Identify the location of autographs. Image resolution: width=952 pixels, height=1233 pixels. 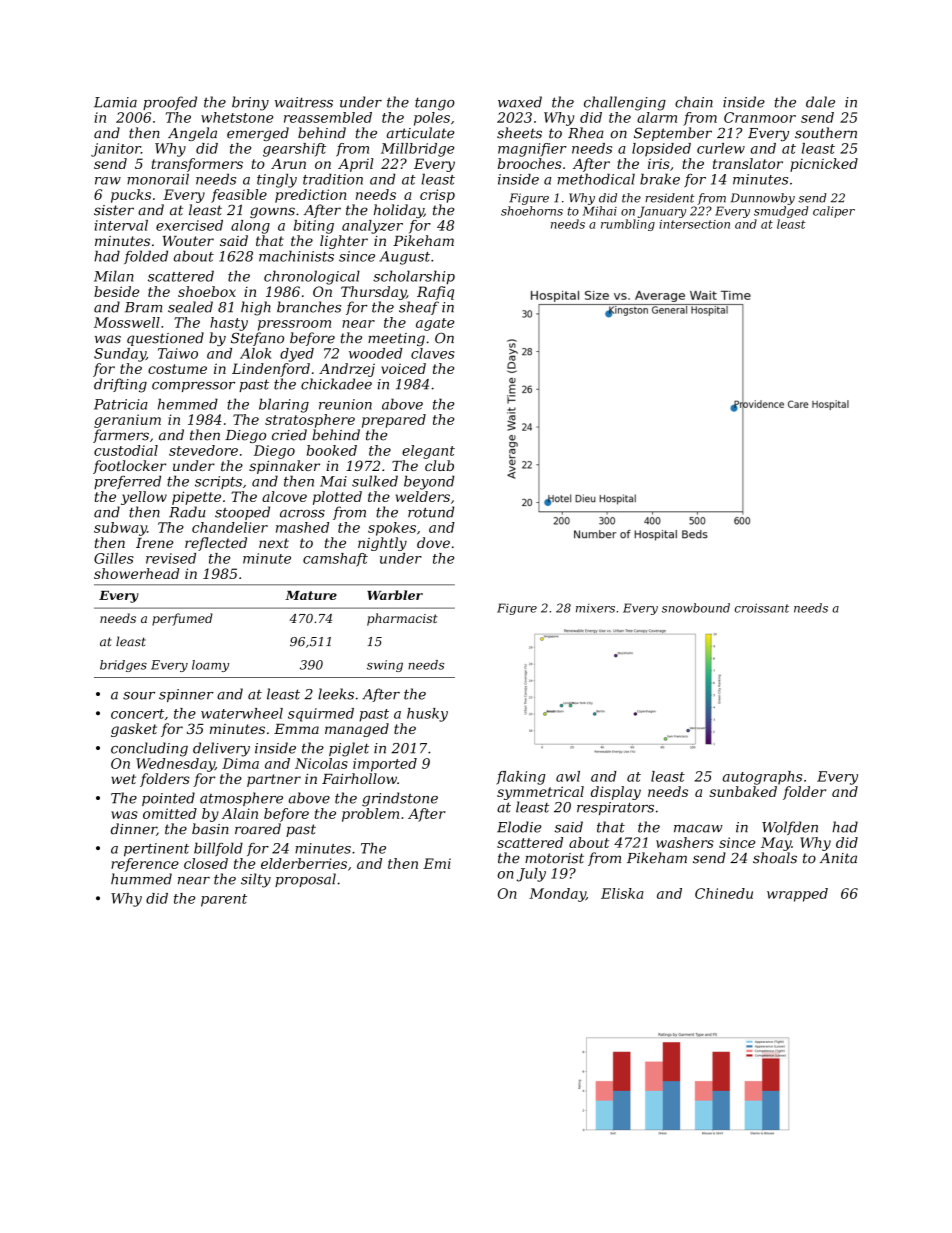
(762, 778).
